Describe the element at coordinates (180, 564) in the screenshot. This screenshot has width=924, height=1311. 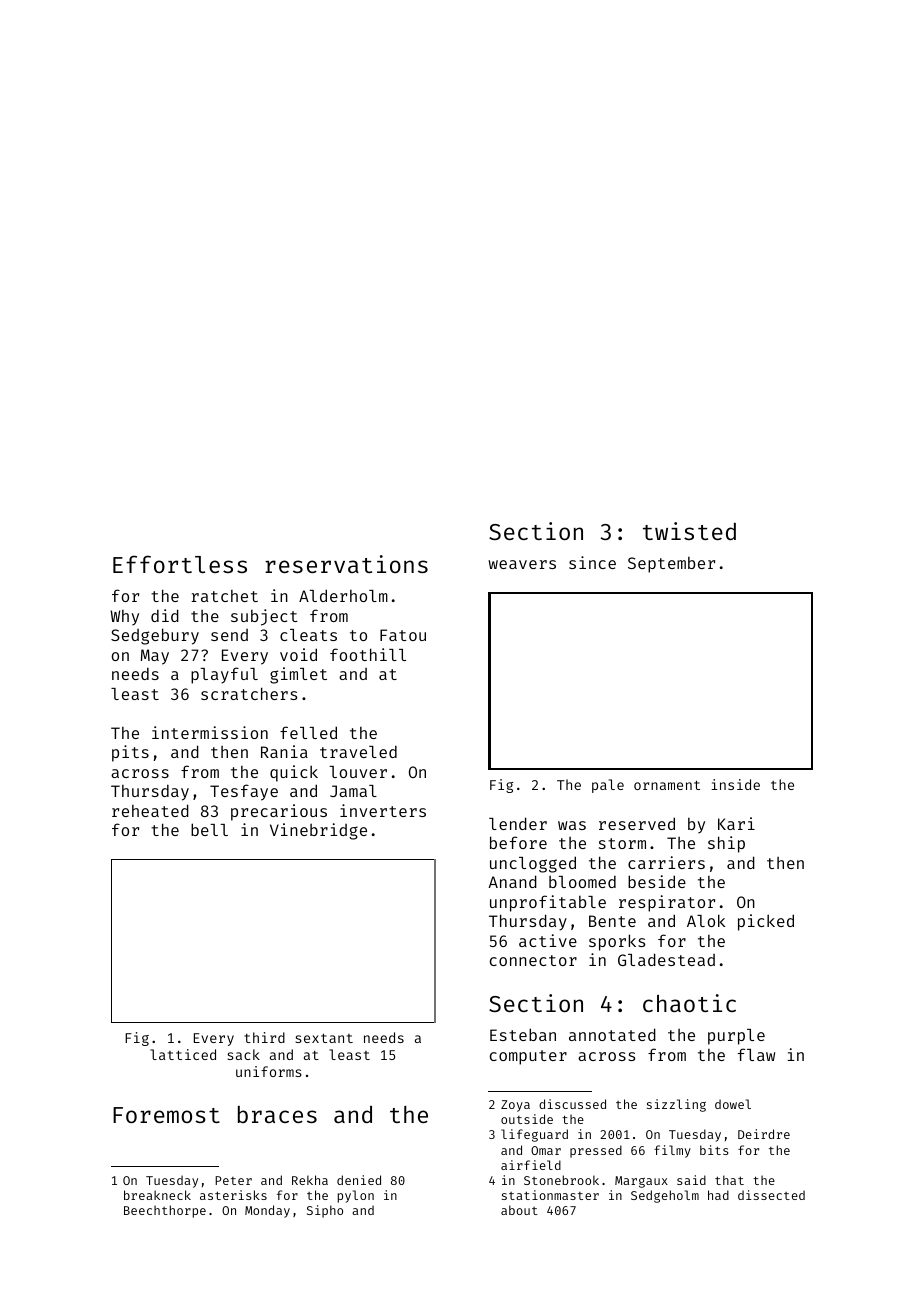
I see `Effortless` at that location.
